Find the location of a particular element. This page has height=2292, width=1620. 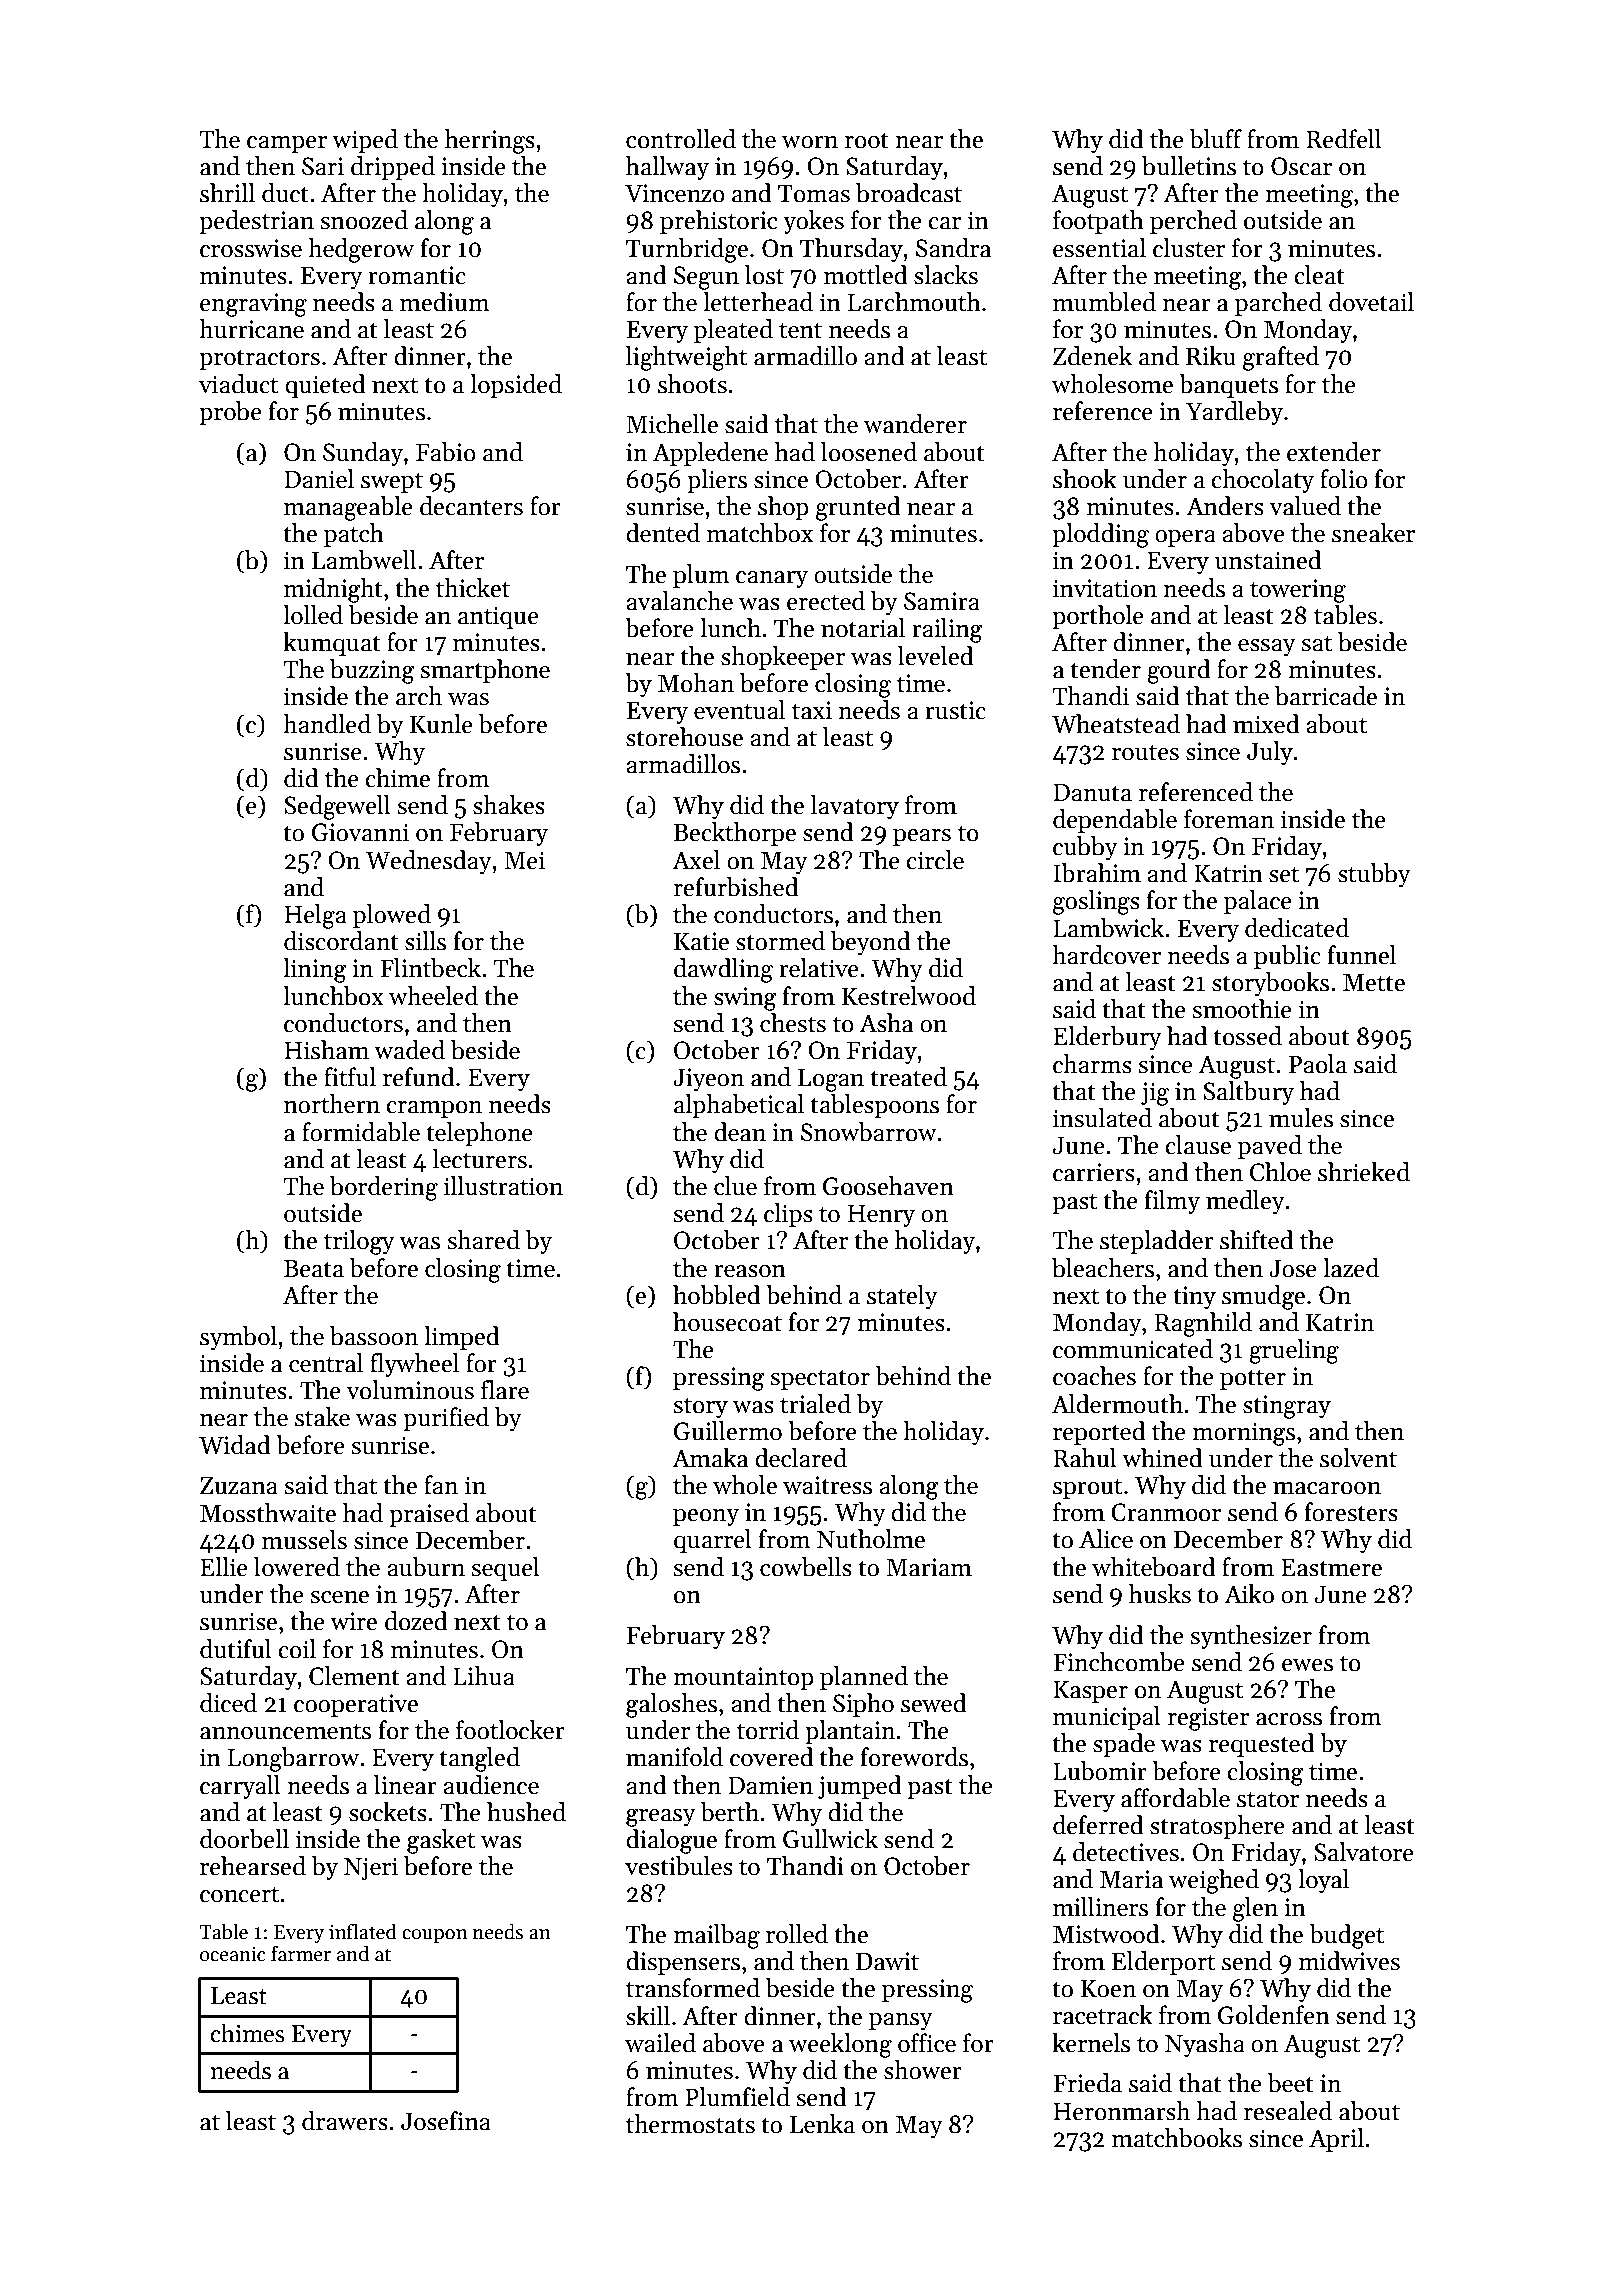

forewords is located at coordinates (914, 1757).
